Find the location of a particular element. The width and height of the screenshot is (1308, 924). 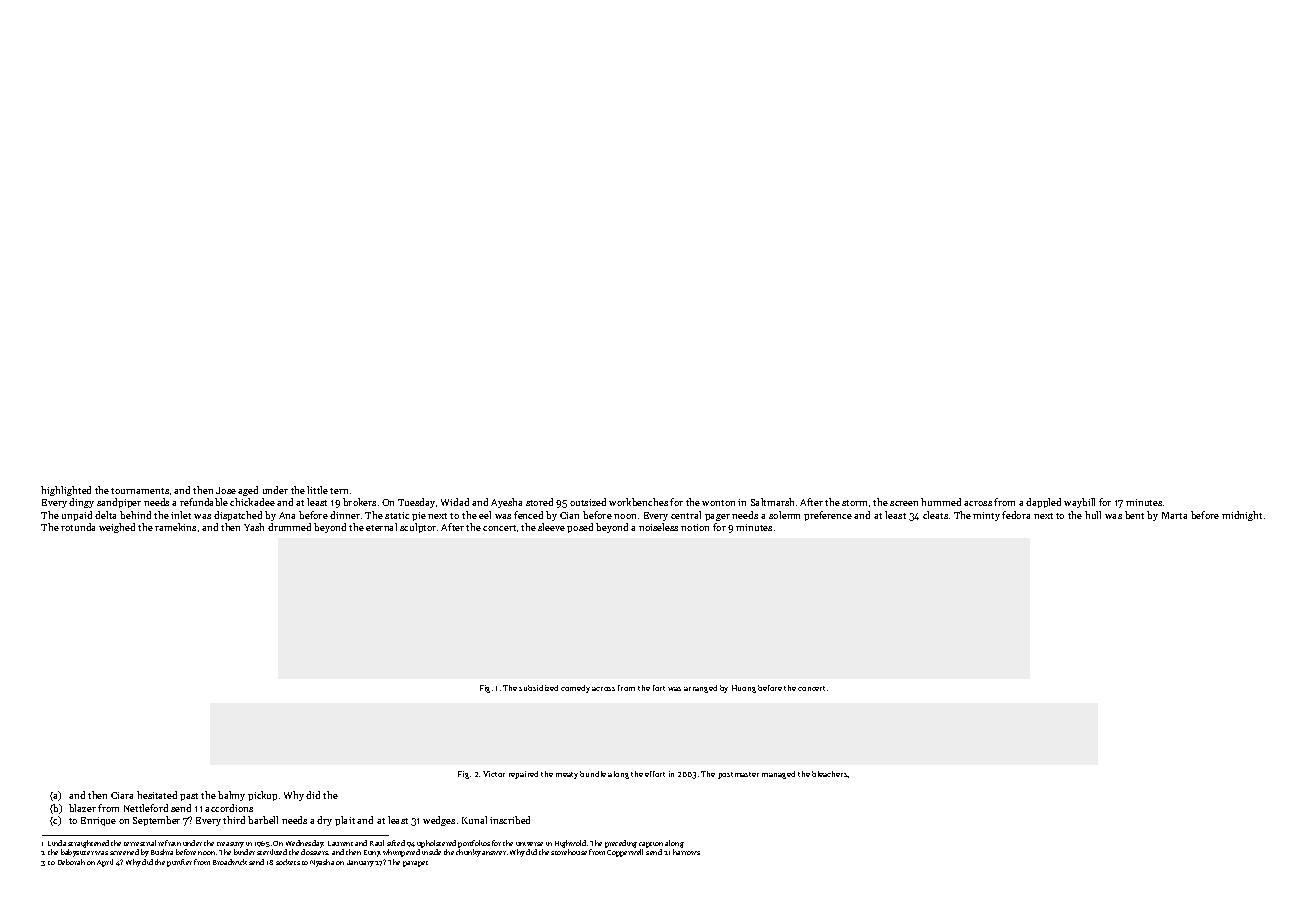

bleachers is located at coordinates (830, 774).
